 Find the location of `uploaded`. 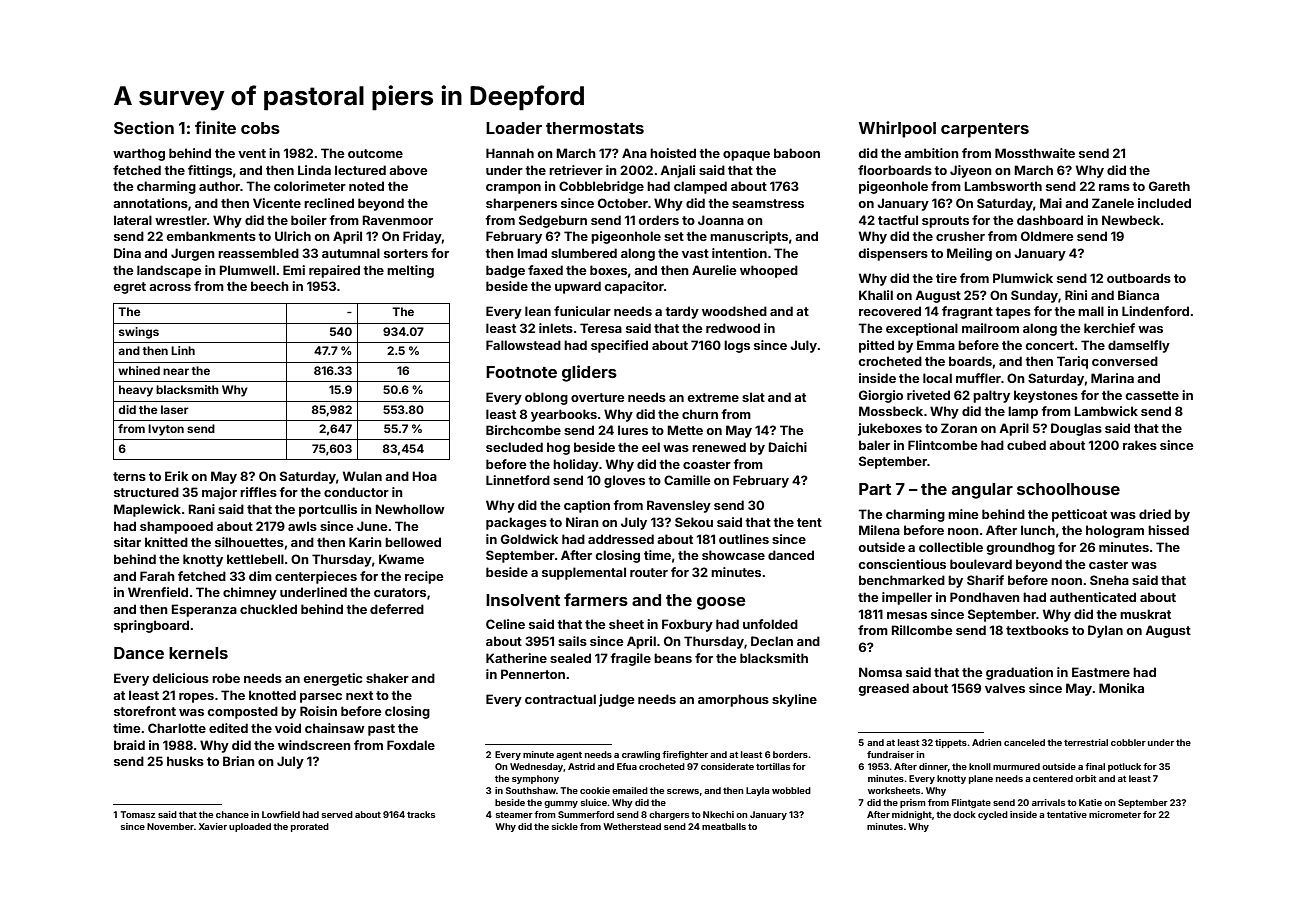

uploaded is located at coordinates (250, 827).
